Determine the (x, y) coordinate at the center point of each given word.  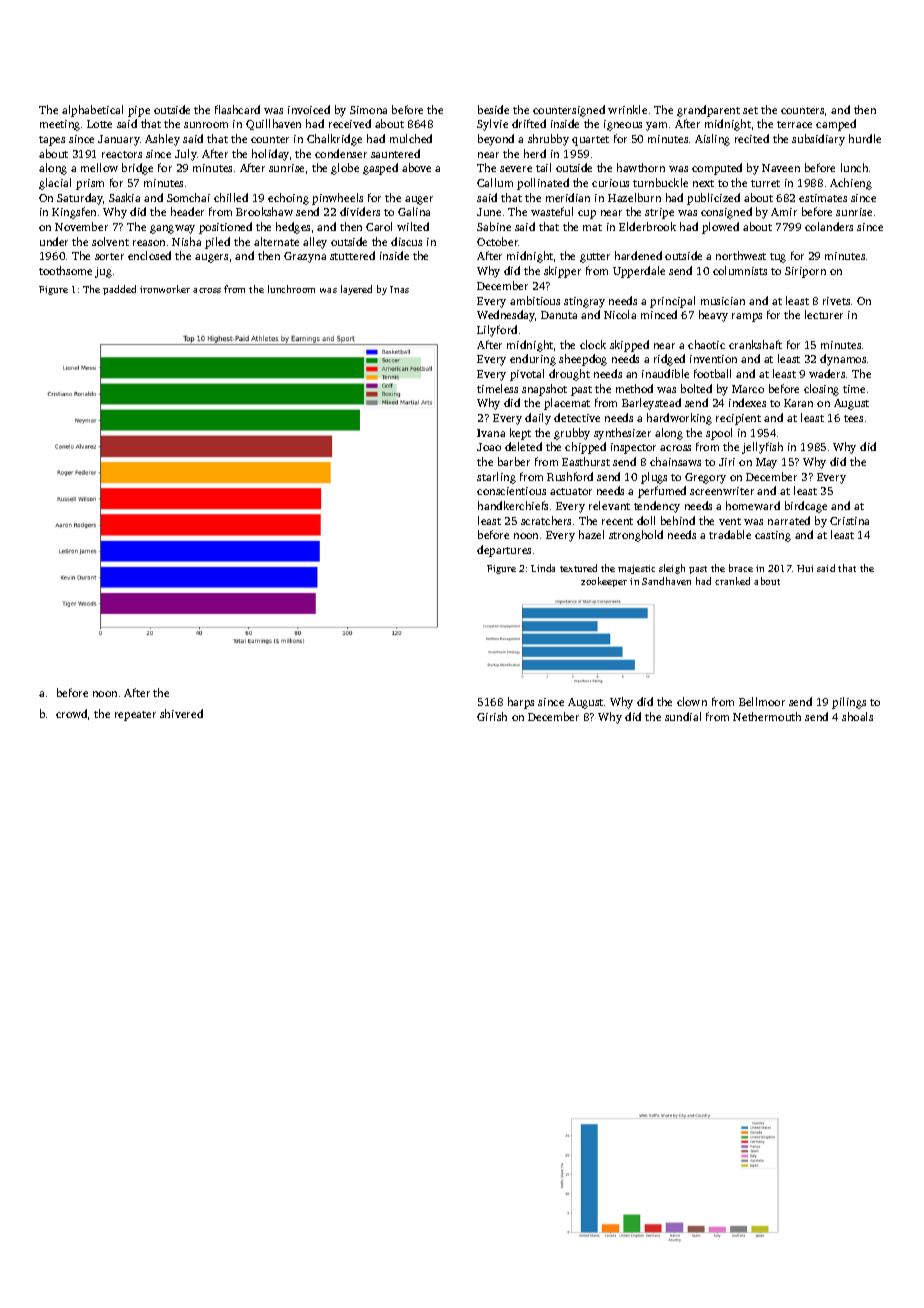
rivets (836, 301)
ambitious (535, 300)
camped (836, 125)
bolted (696, 388)
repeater (135, 716)
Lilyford (497, 331)
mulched (411, 138)
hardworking (679, 419)
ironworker (165, 289)
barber (514, 461)
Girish (492, 716)
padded (119, 290)
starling (496, 478)
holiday (270, 155)
